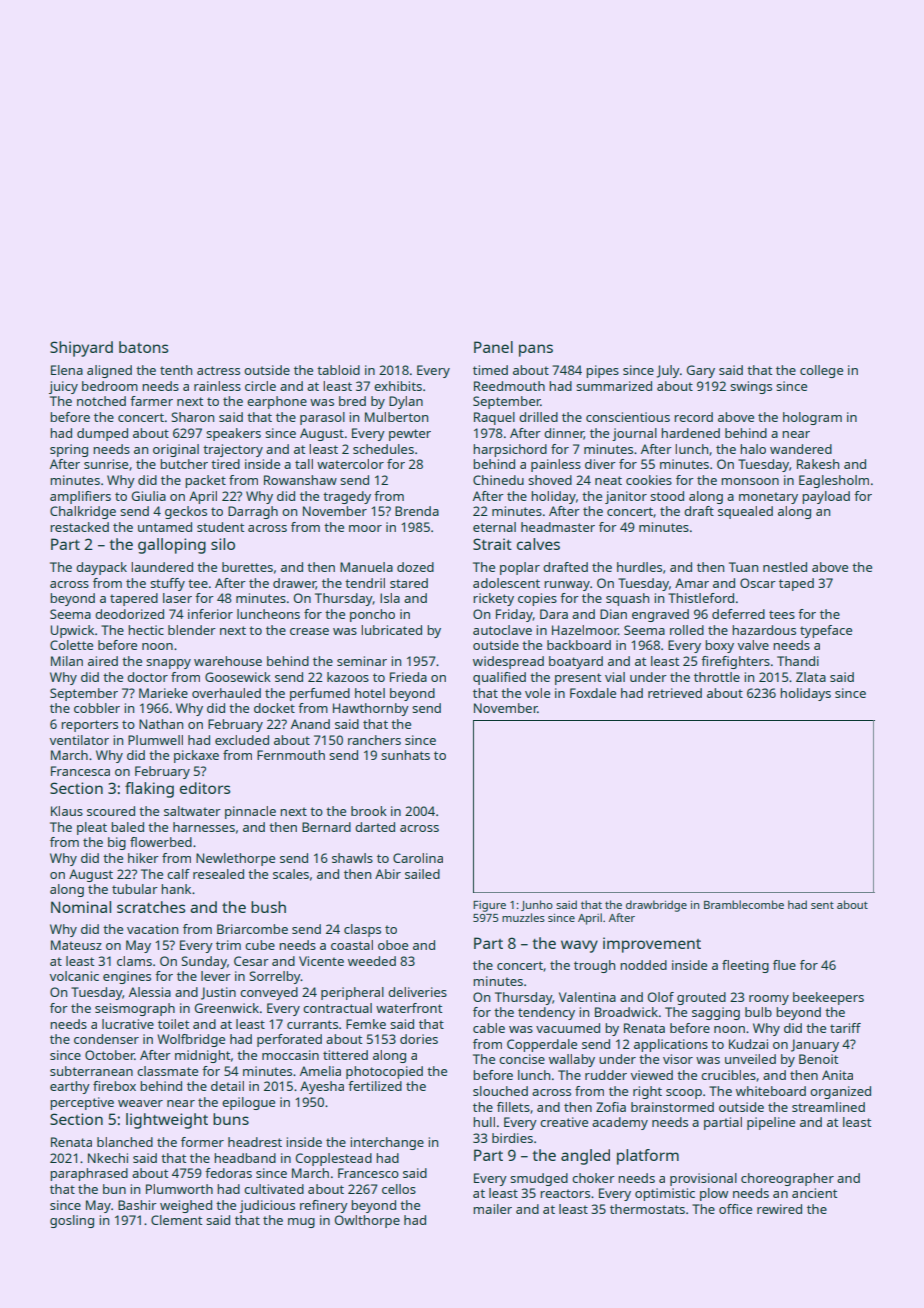 This screenshot has width=924, height=1308. Describe the element at coordinates (92, 828) in the screenshot. I see `pleat` at that location.
